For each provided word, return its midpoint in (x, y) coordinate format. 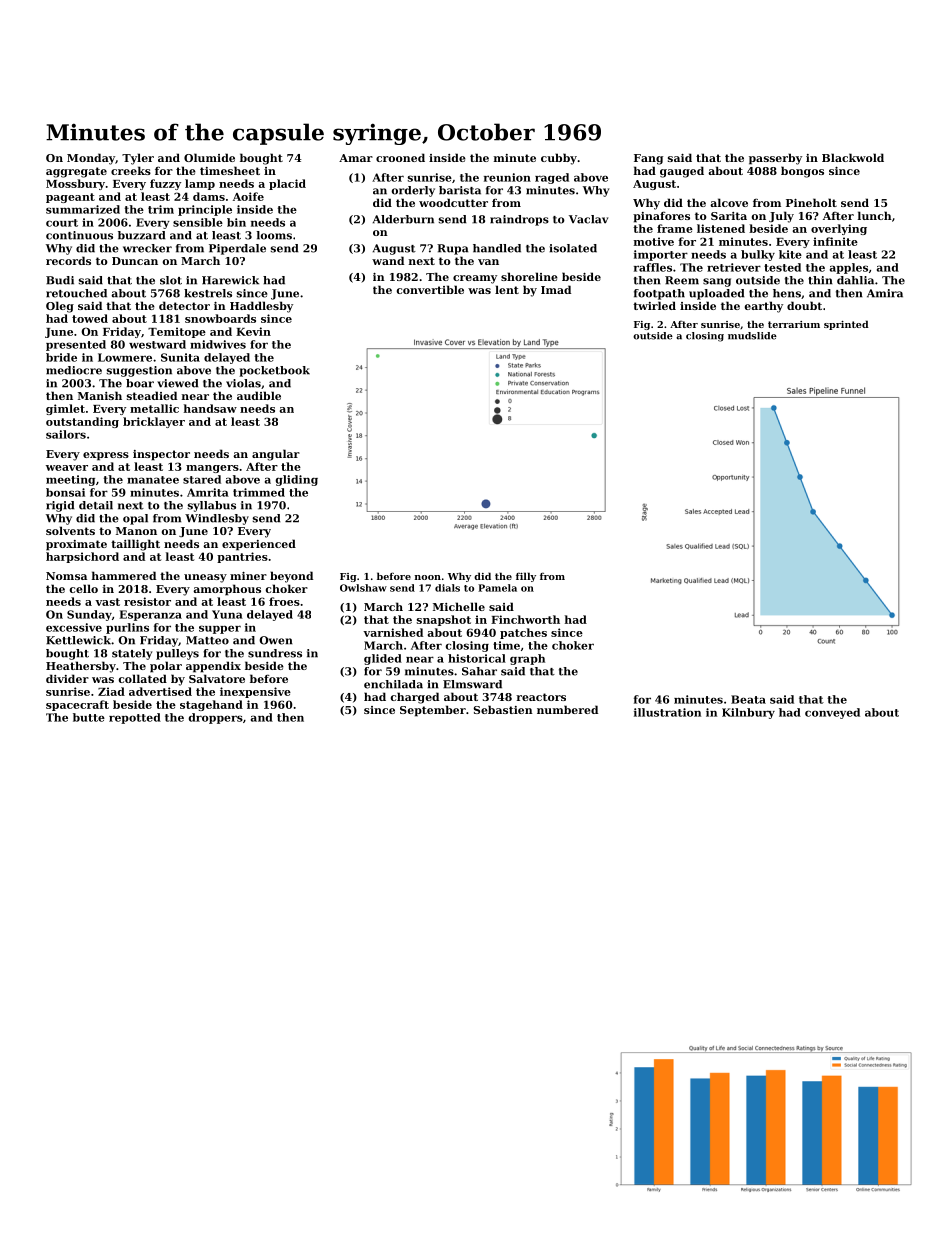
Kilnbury (748, 713)
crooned (400, 157)
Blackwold (853, 157)
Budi (60, 280)
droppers (215, 718)
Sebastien (503, 709)
